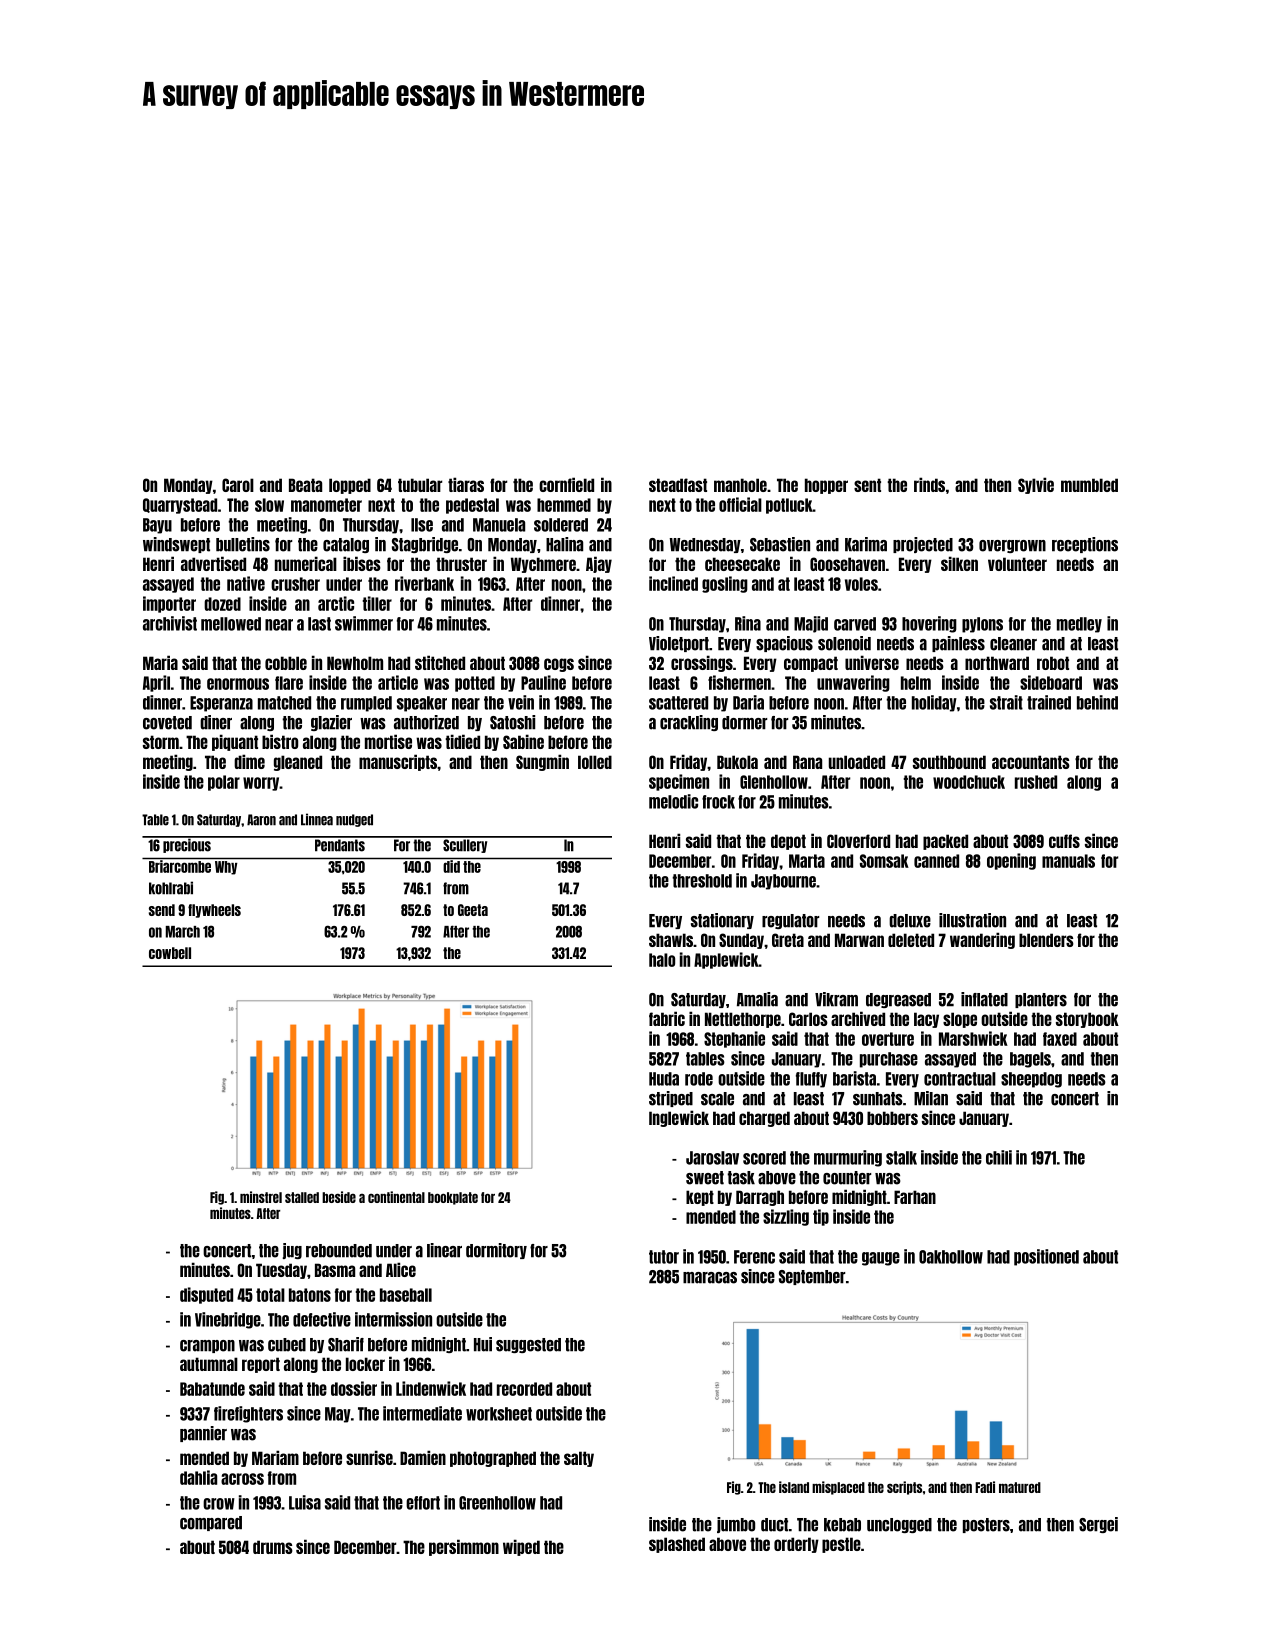 Image resolution: width=1261 pixels, height=1632 pixels. I want to click on stationary, so click(722, 921).
